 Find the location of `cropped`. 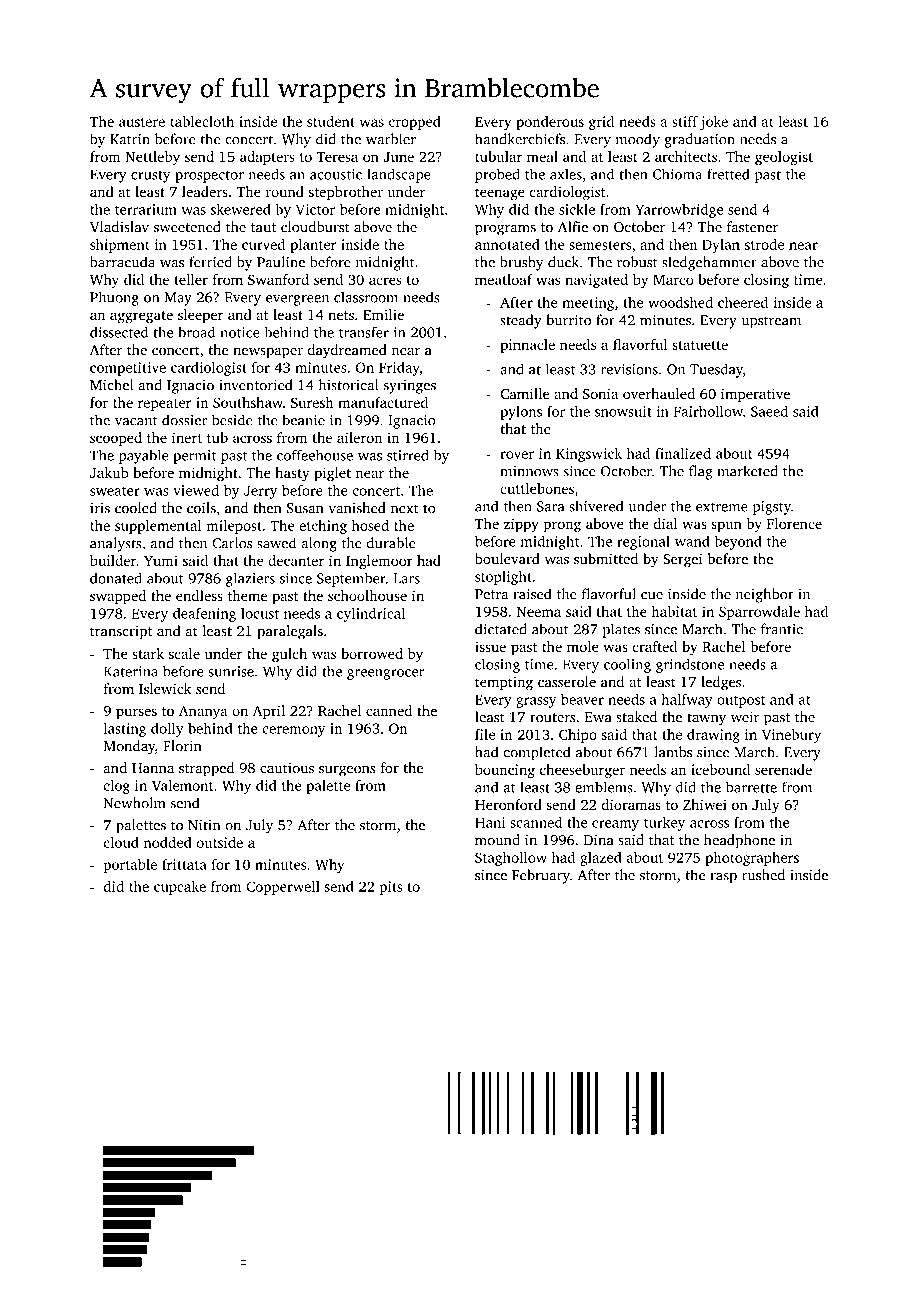

cropped is located at coordinates (415, 123).
